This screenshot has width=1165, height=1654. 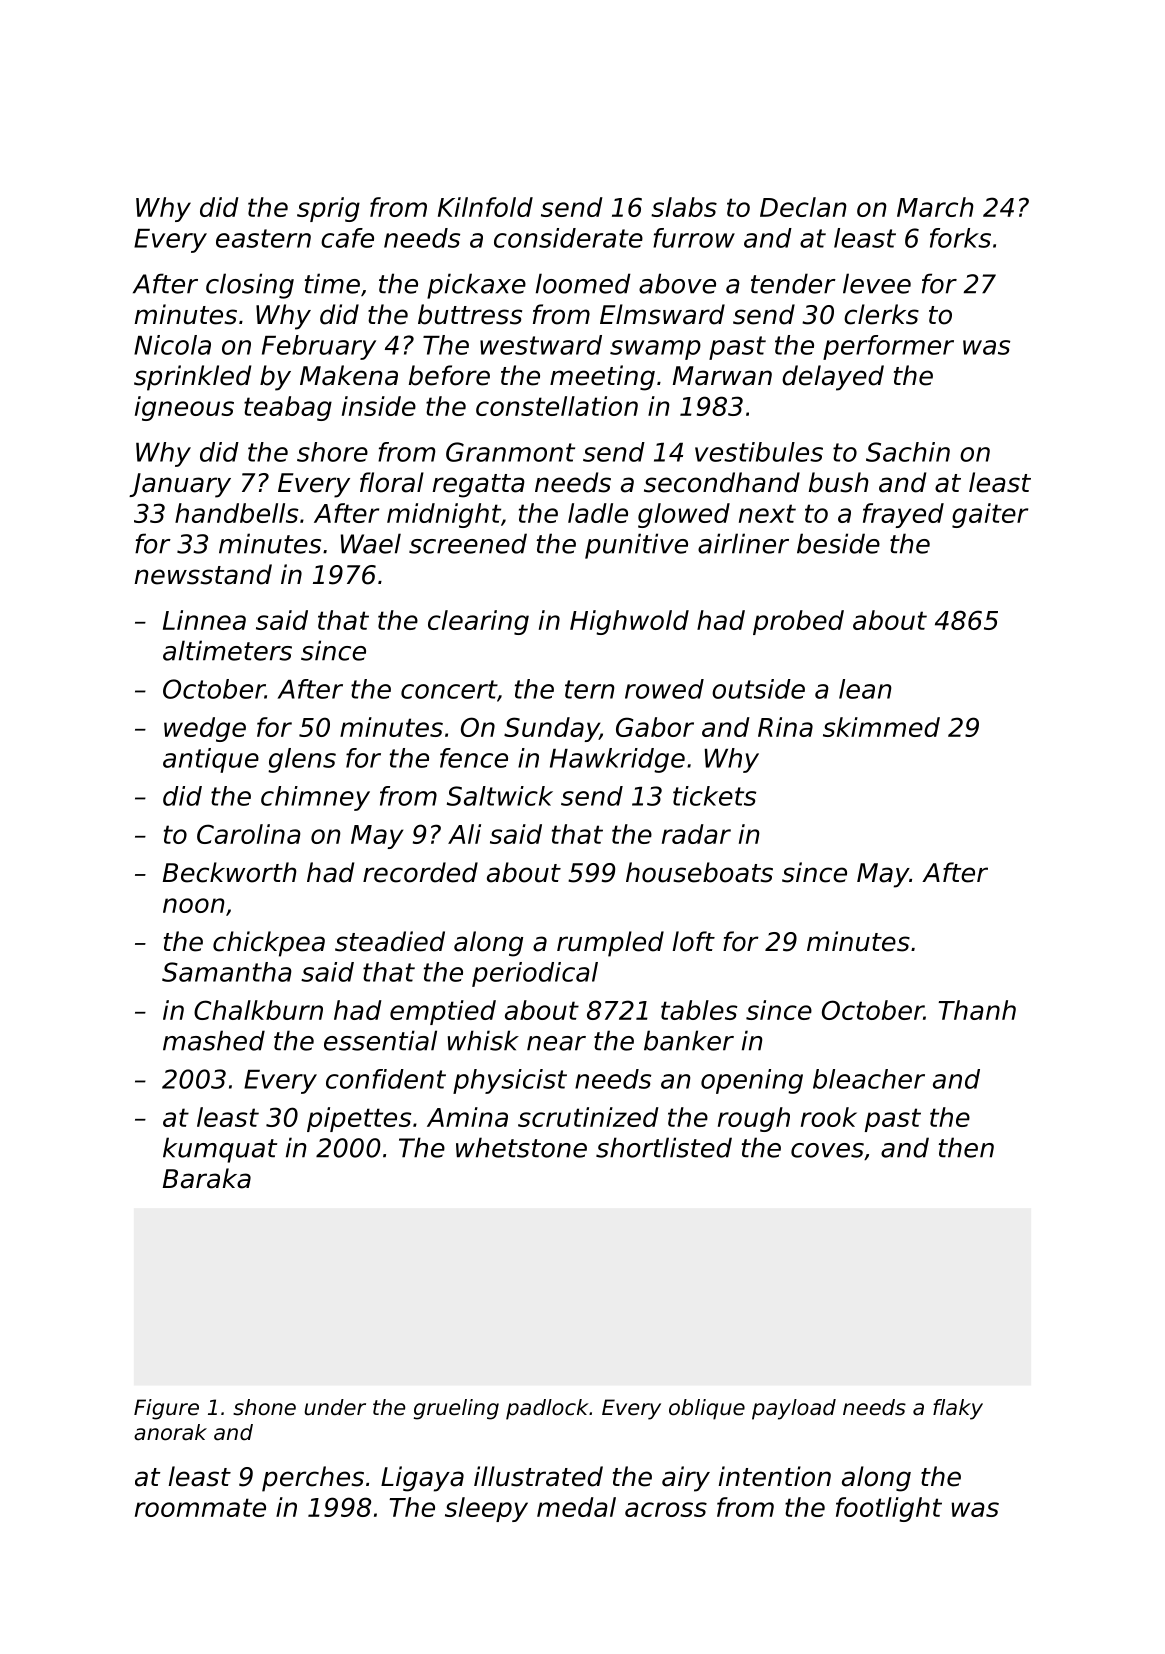 I want to click on whetstone, so click(x=521, y=1147).
